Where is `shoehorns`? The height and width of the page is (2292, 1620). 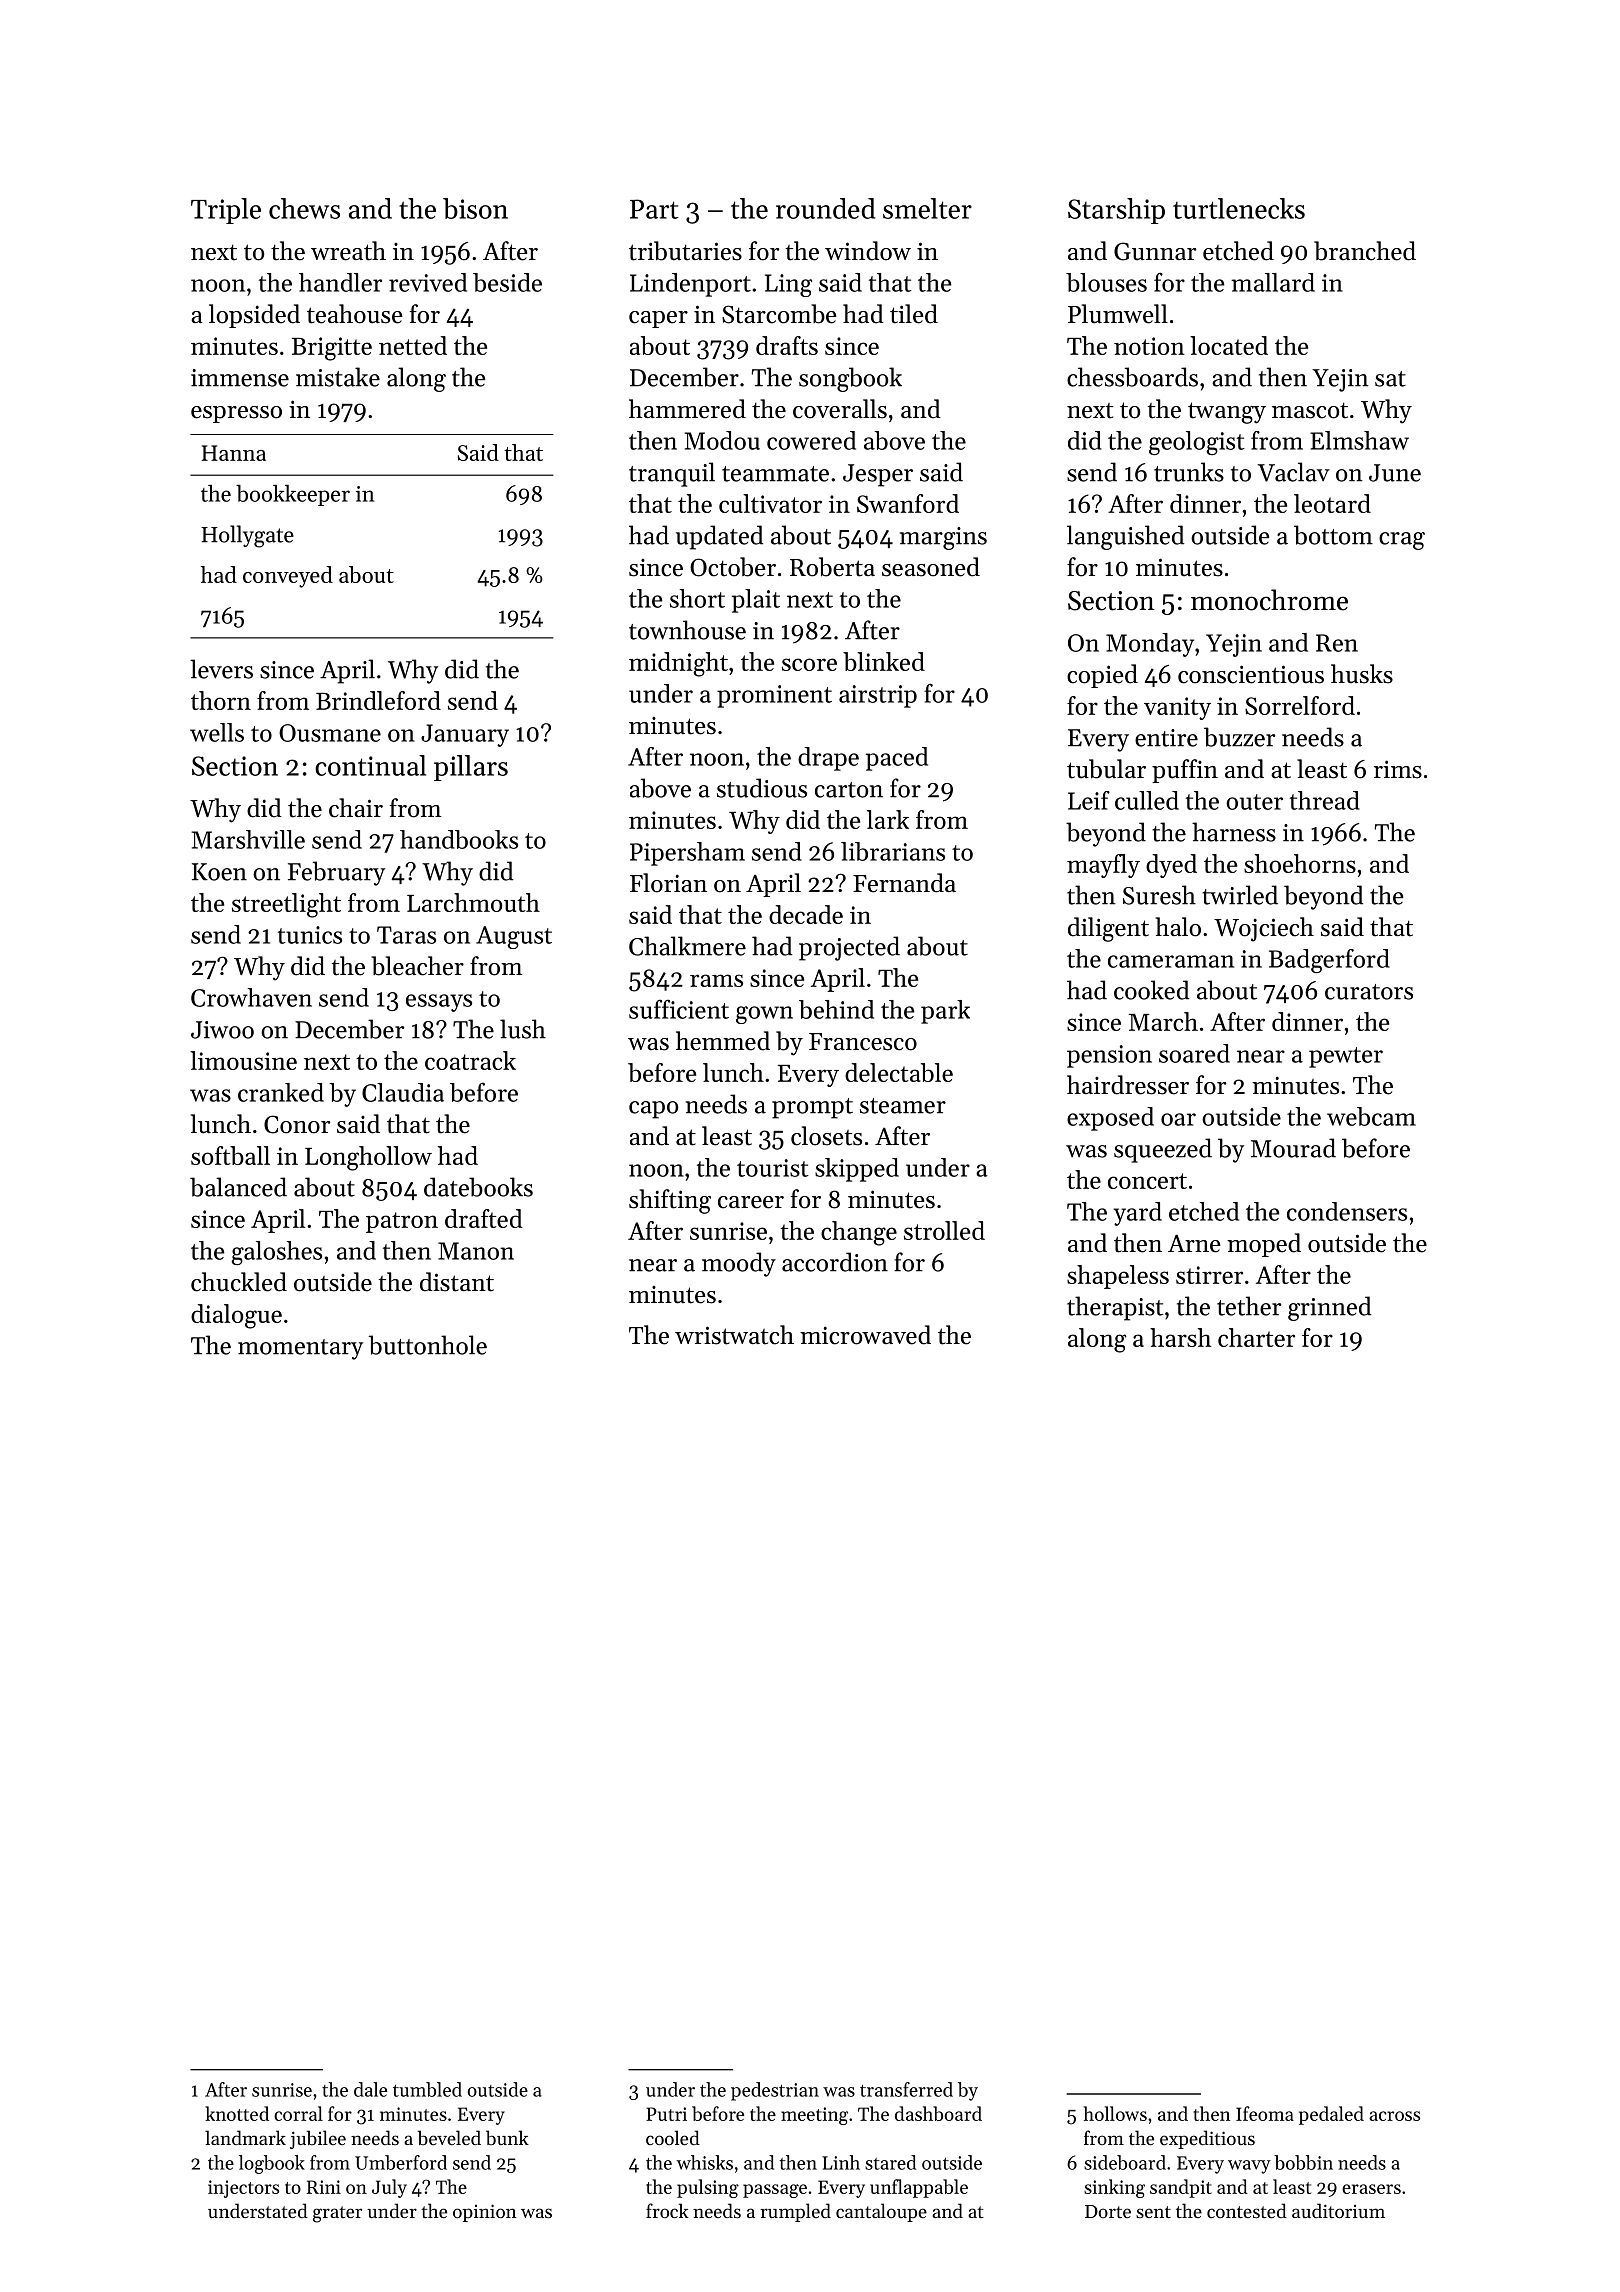 shoehorns is located at coordinates (1300, 863).
